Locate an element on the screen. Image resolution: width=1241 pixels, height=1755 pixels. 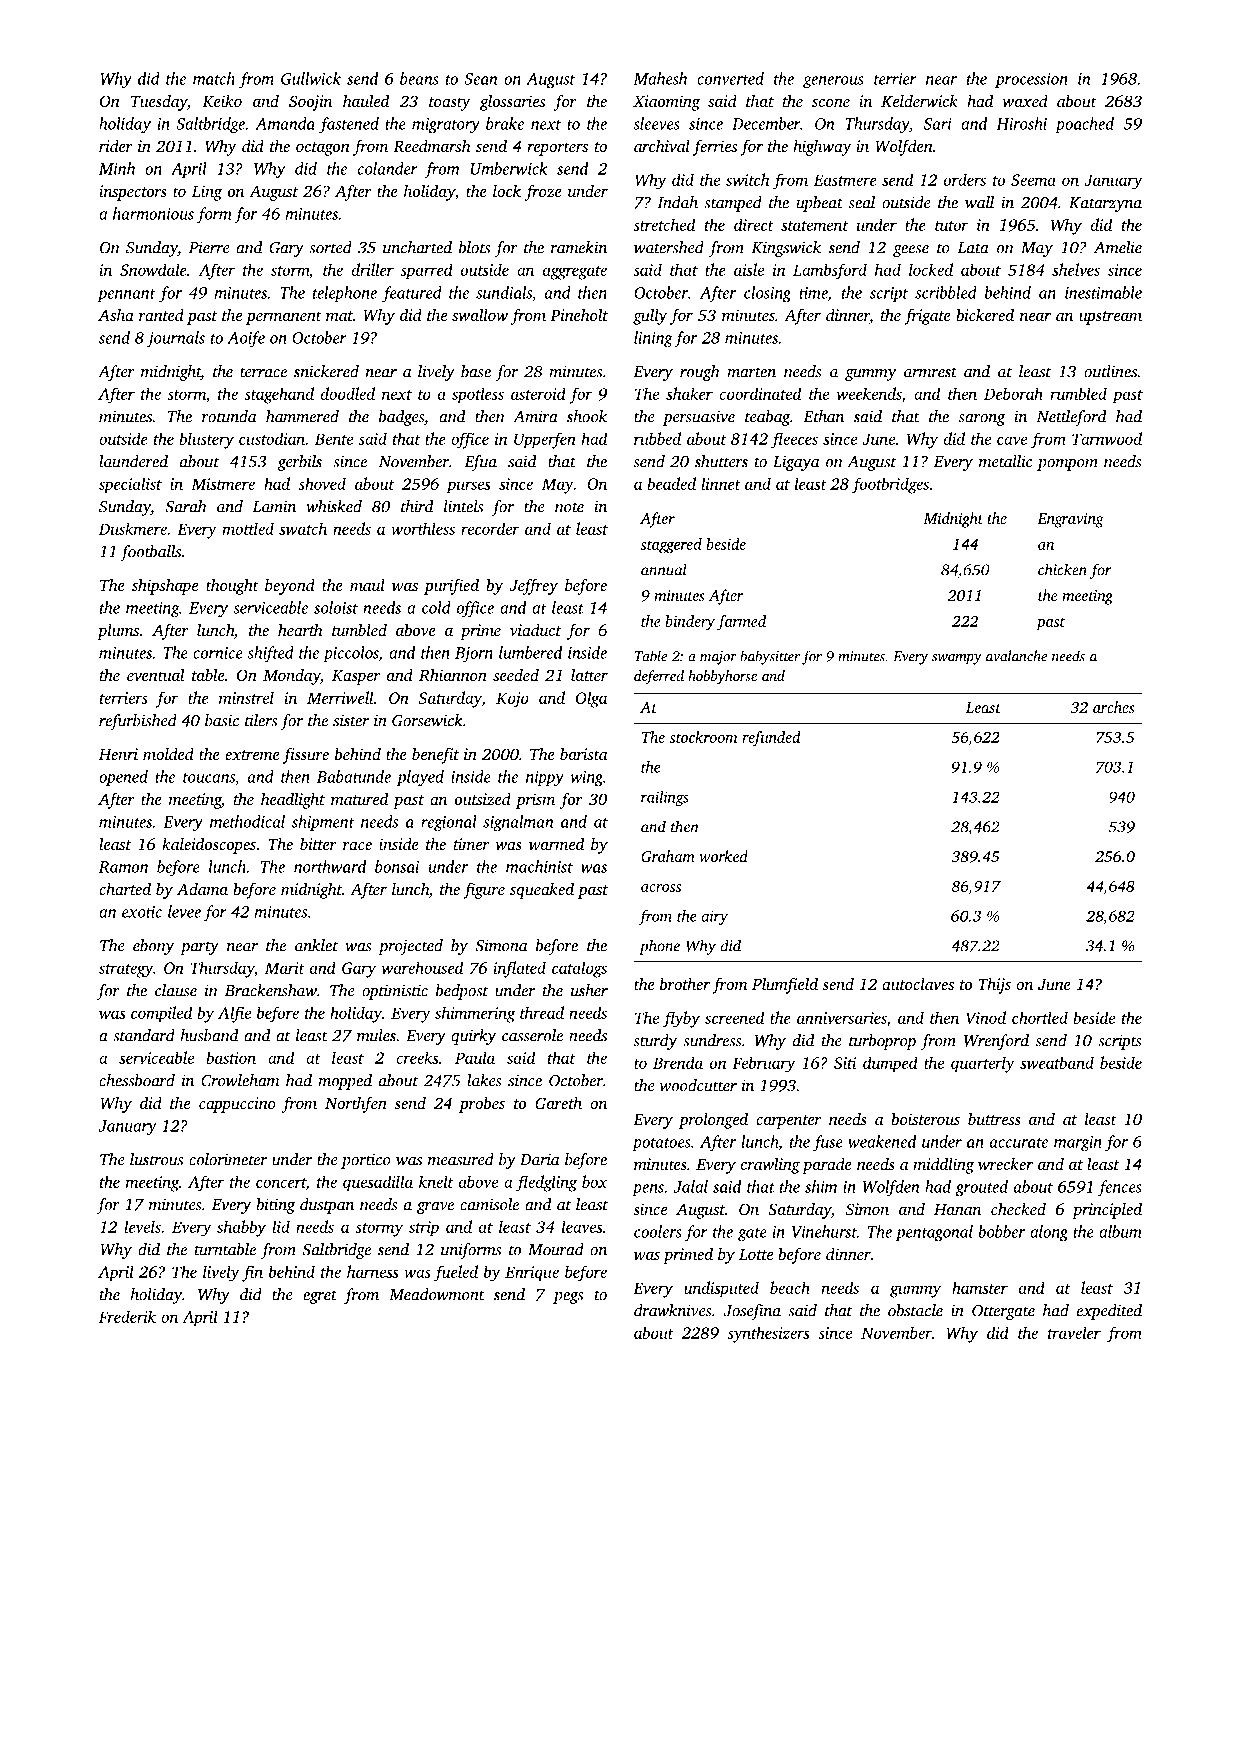
Brackenshaw is located at coordinates (271, 990).
